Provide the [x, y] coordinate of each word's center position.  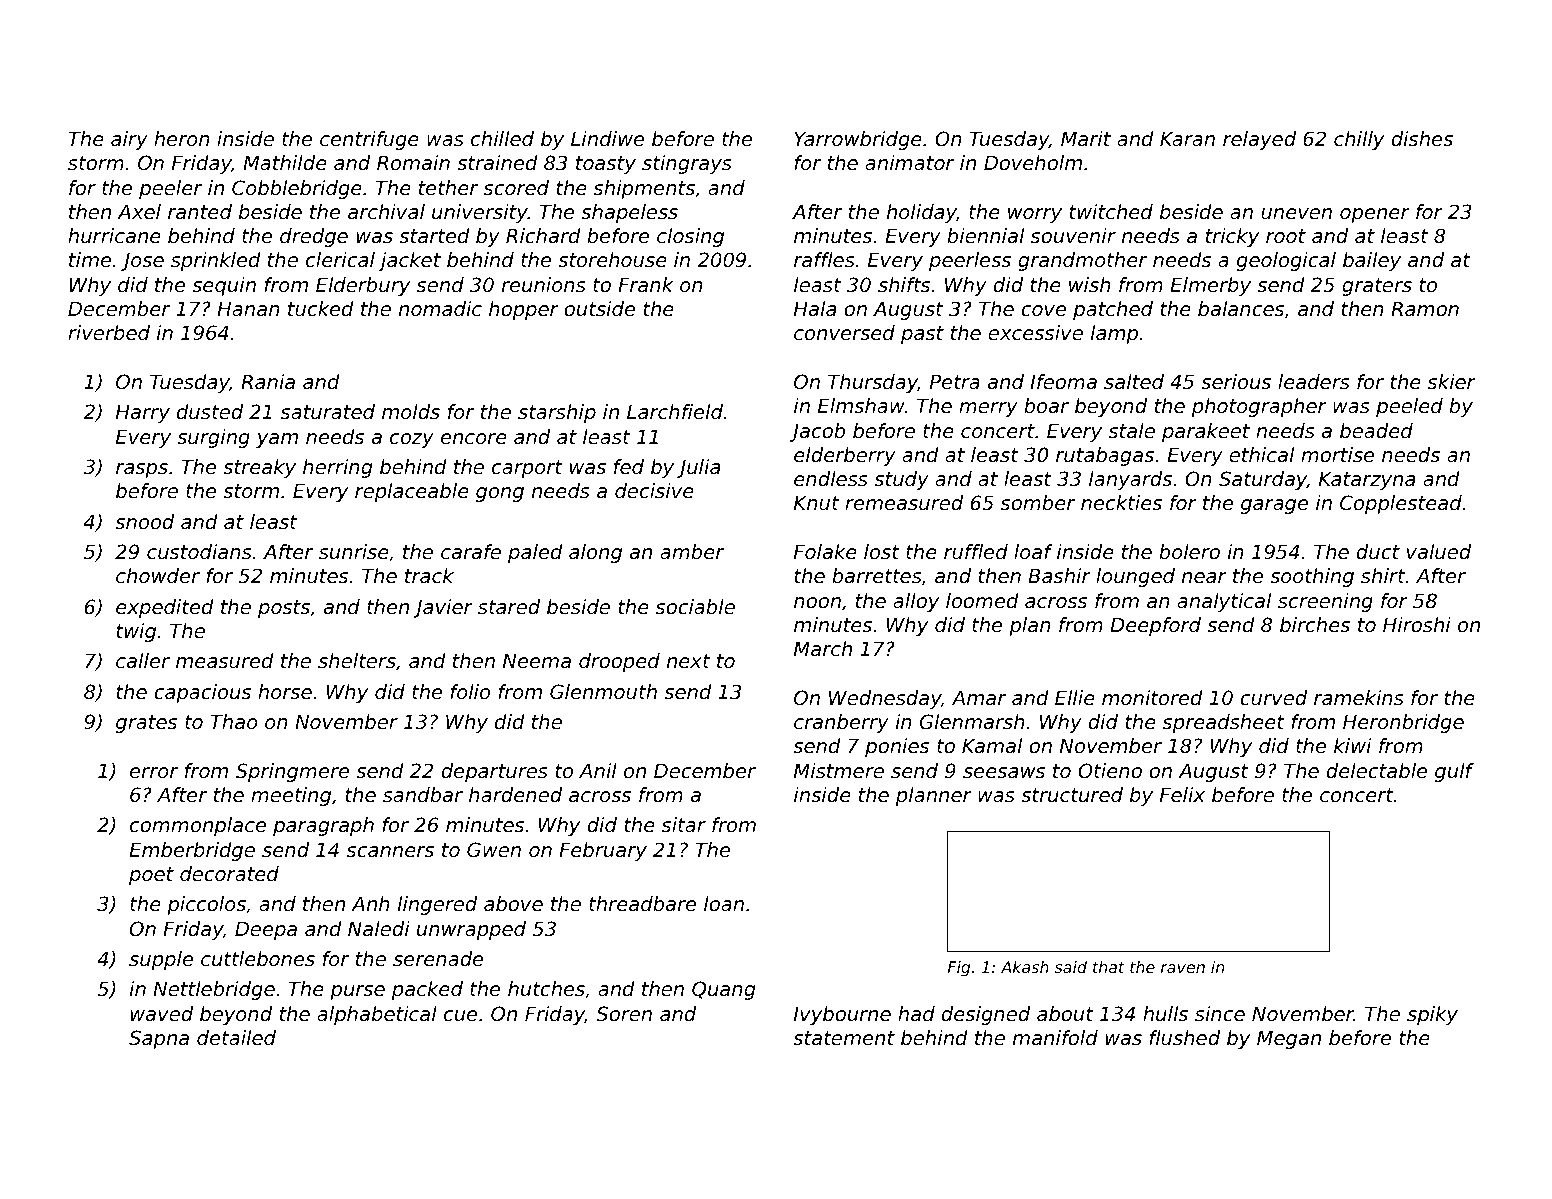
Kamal [992, 745]
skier [1452, 382]
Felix [1182, 795]
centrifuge [369, 140]
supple [161, 960]
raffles [824, 260]
